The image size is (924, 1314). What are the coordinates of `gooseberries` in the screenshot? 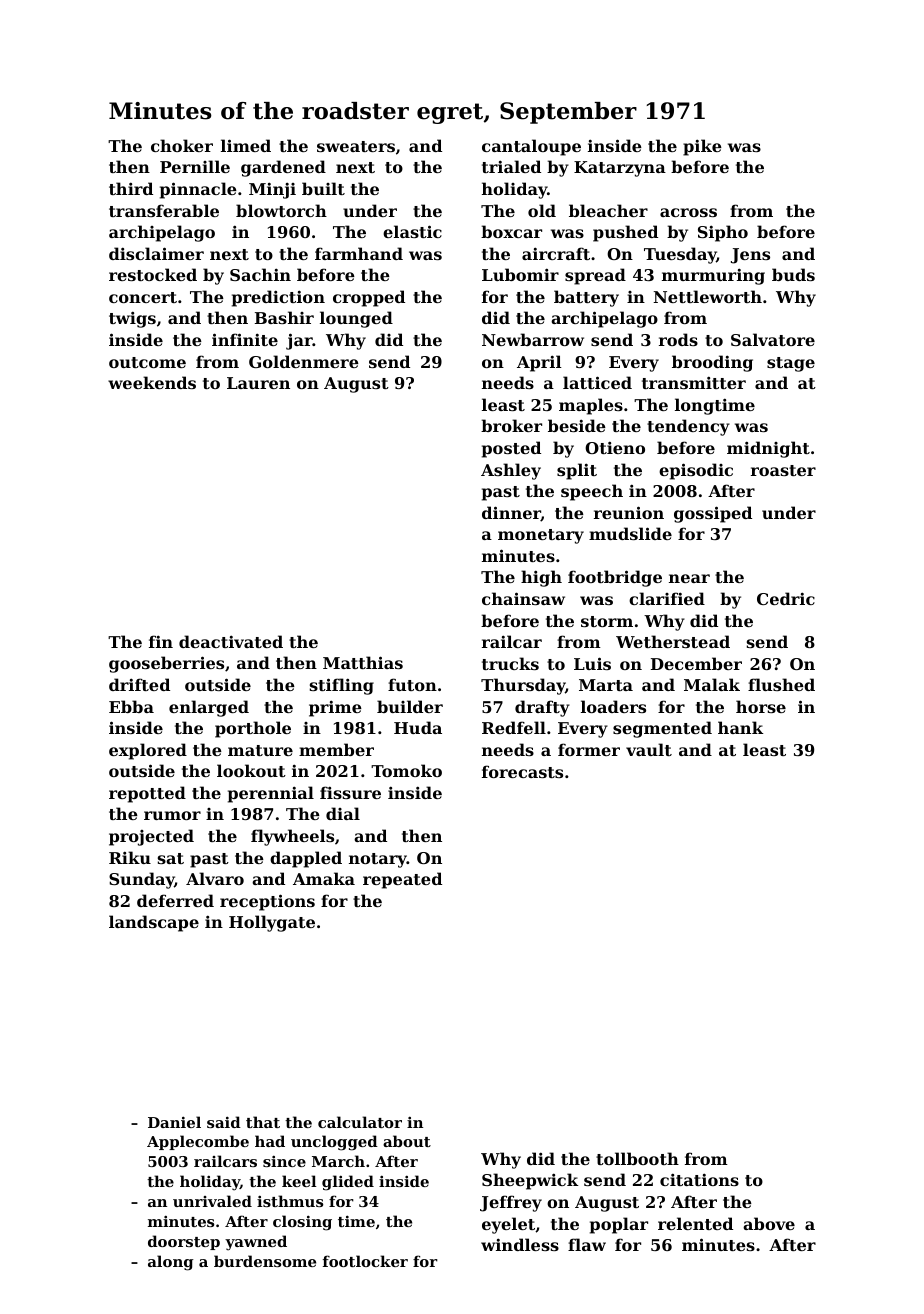 It's located at (166, 664).
